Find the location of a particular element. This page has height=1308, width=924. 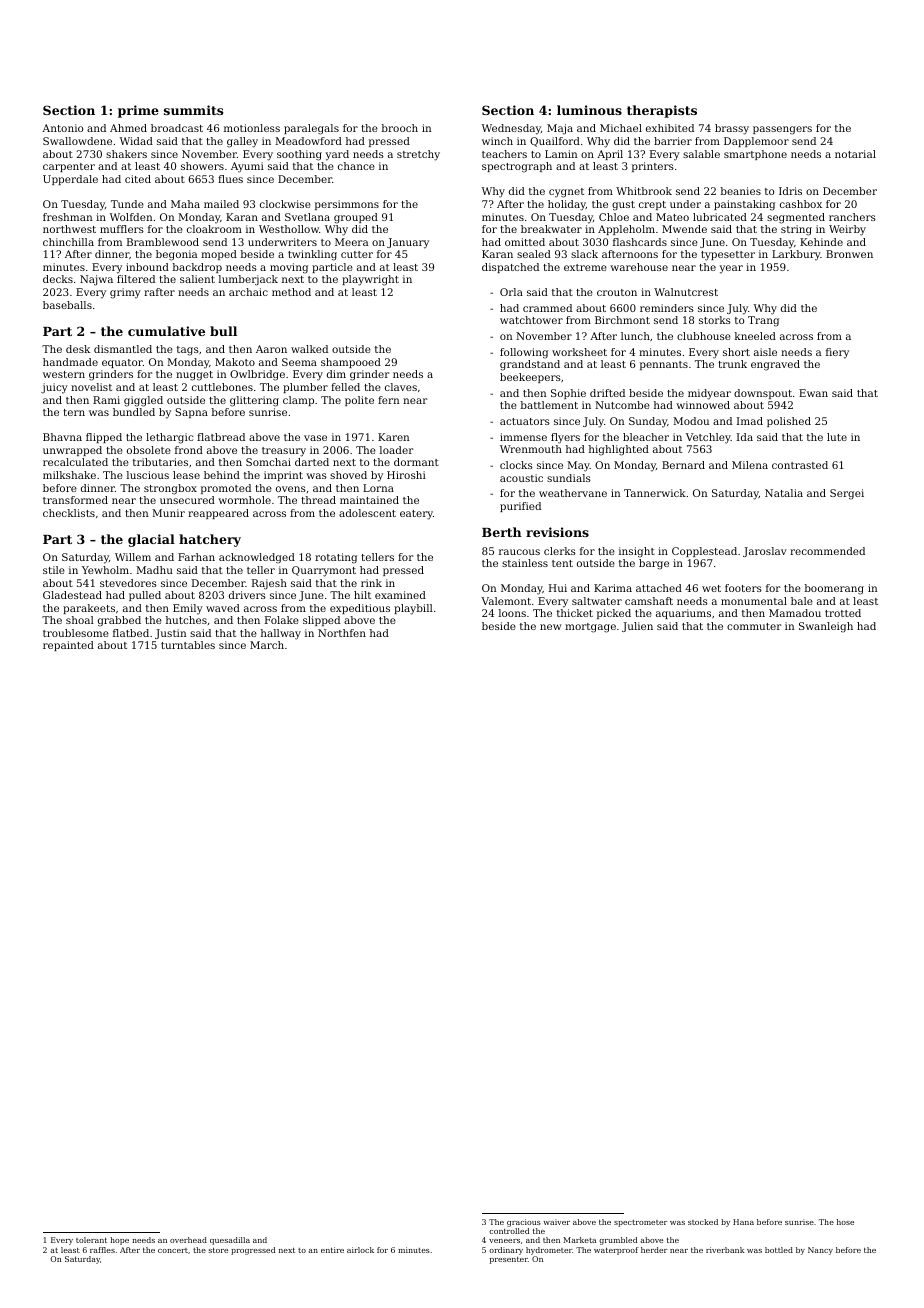

luminous is located at coordinates (589, 110).
